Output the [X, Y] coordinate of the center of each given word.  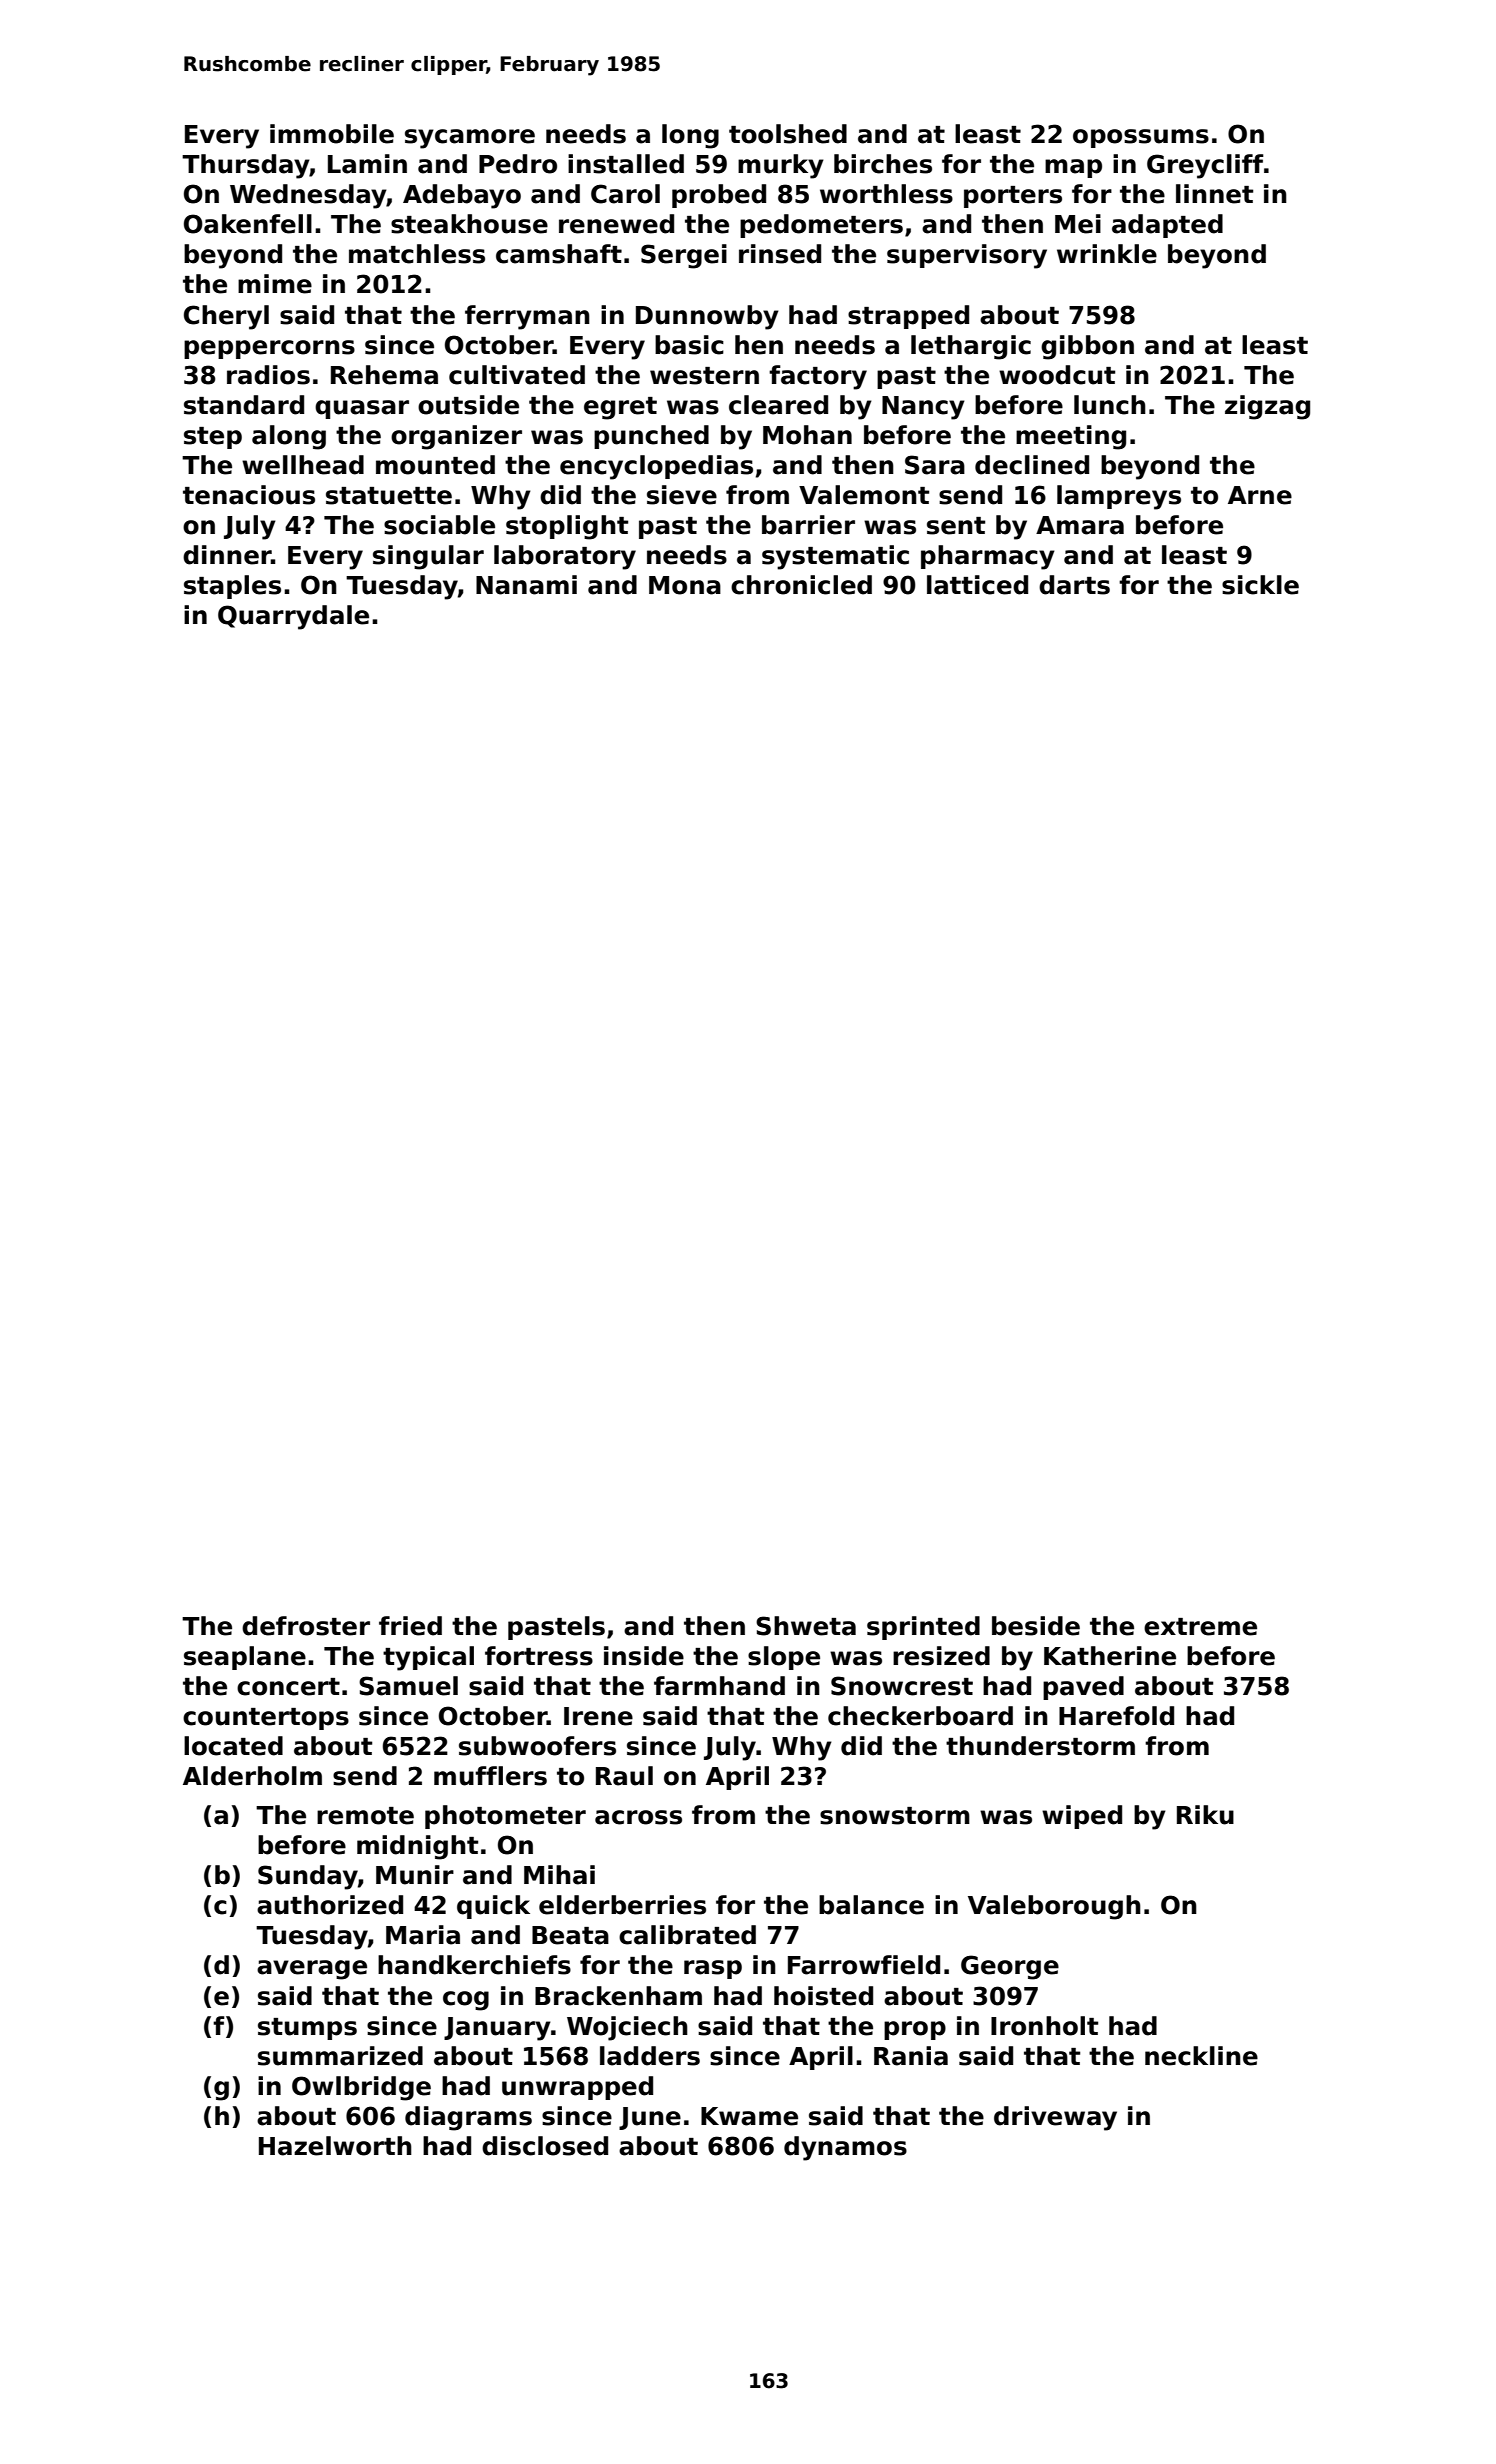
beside [1036, 1626]
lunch [1110, 405]
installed [626, 164]
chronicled [801, 585]
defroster [306, 1626]
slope [784, 1658]
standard [244, 405]
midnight [417, 1847]
